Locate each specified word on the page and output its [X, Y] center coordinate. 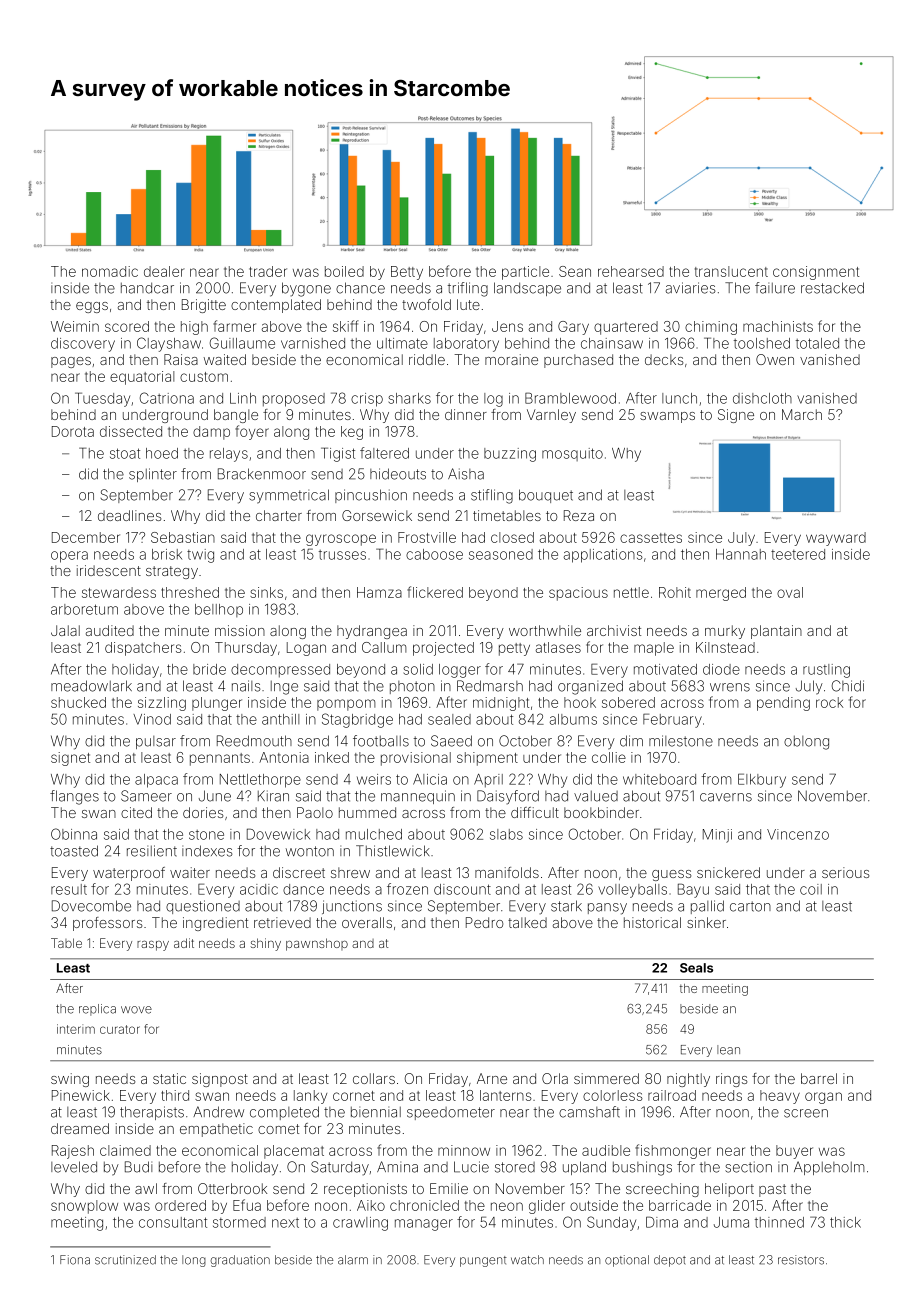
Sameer [146, 796]
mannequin [418, 797]
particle [525, 273]
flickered [435, 592]
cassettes [651, 538]
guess [671, 875]
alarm [353, 1260]
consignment [816, 273]
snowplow [84, 1207]
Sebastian [183, 537]
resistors [801, 1260]
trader [268, 271]
